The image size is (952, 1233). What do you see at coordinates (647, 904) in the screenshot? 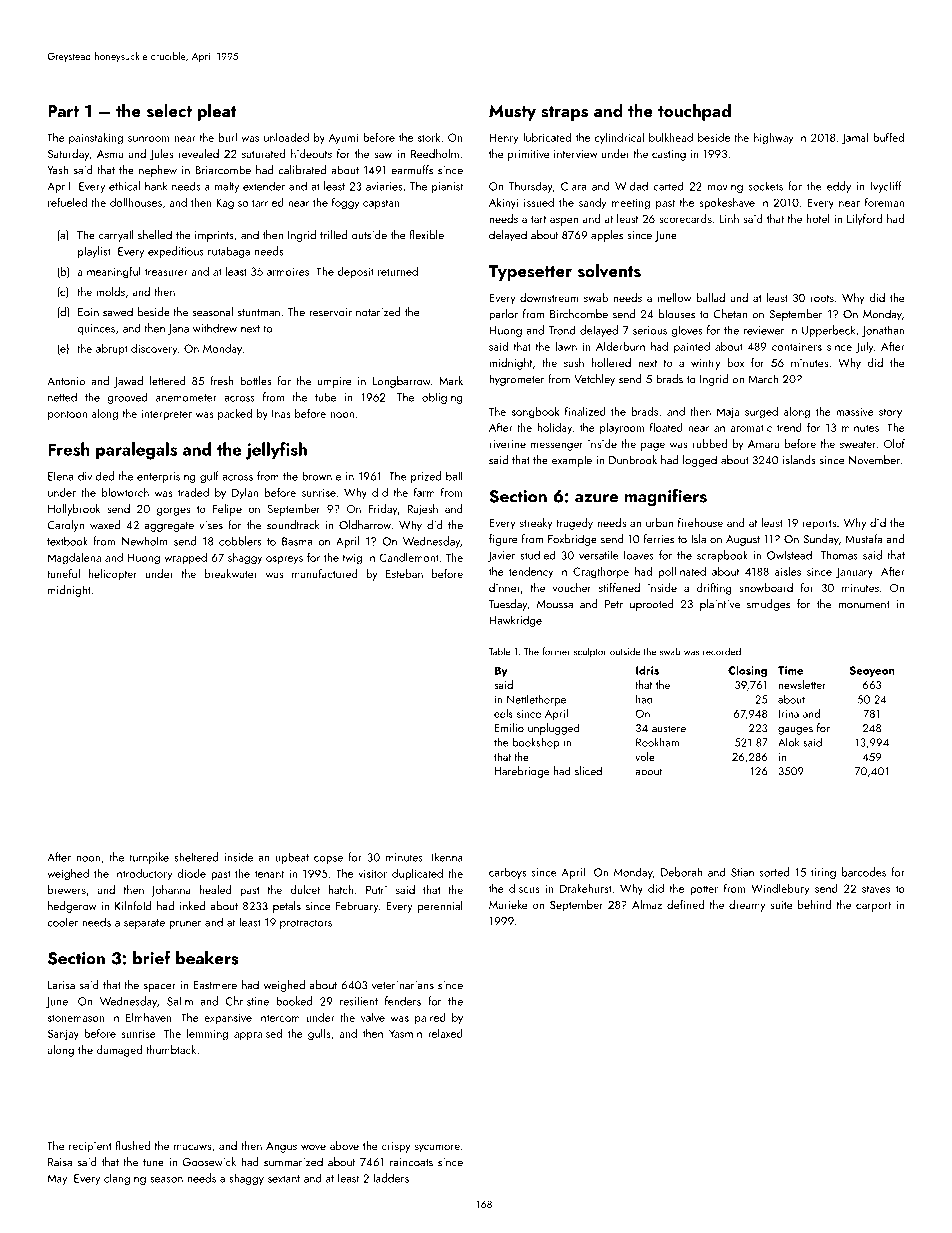
I see `Almaz` at bounding box center [647, 904].
